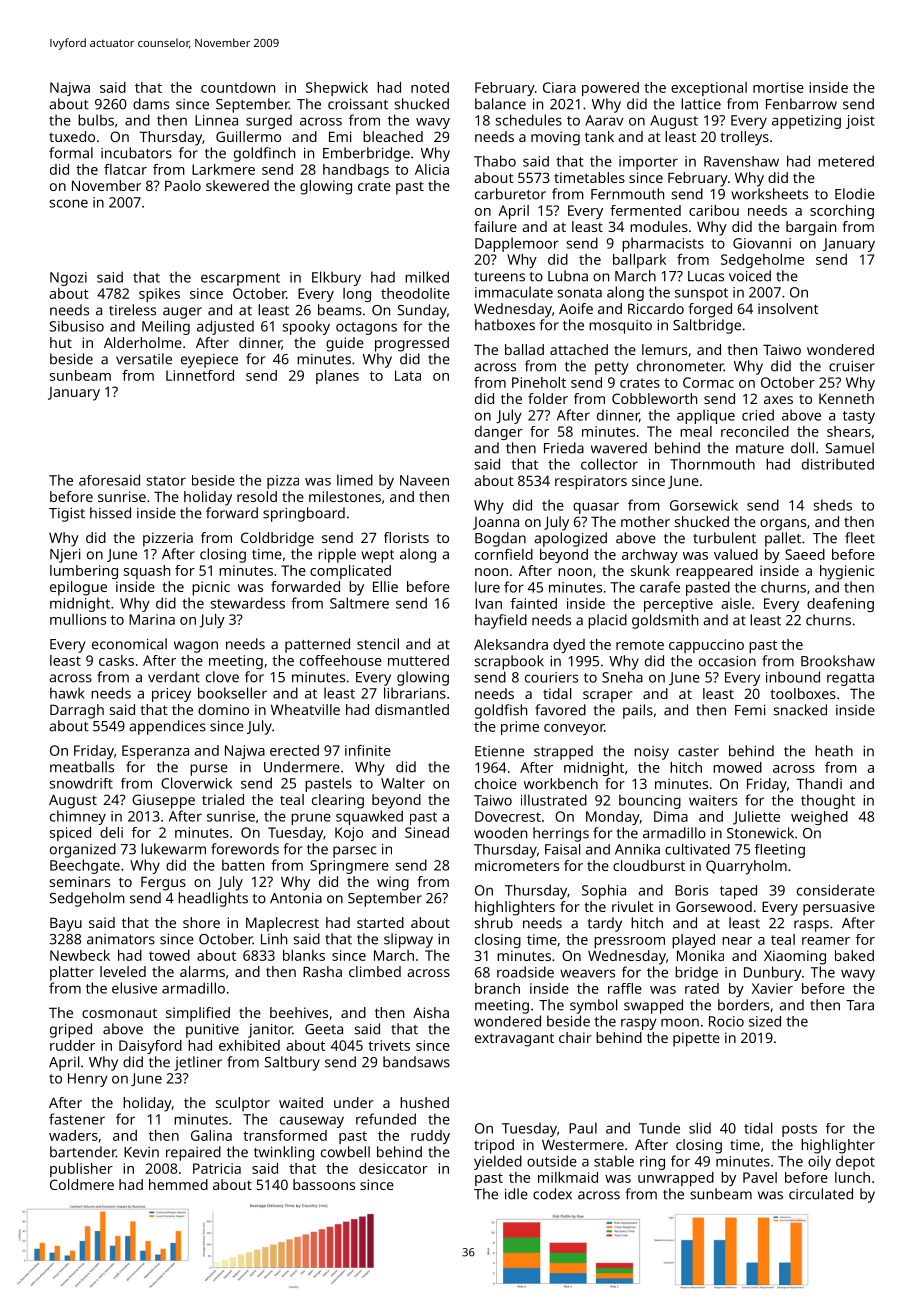 The width and height of the screenshot is (924, 1308). Describe the element at coordinates (849, 448) in the screenshot. I see `Samuel` at that location.
